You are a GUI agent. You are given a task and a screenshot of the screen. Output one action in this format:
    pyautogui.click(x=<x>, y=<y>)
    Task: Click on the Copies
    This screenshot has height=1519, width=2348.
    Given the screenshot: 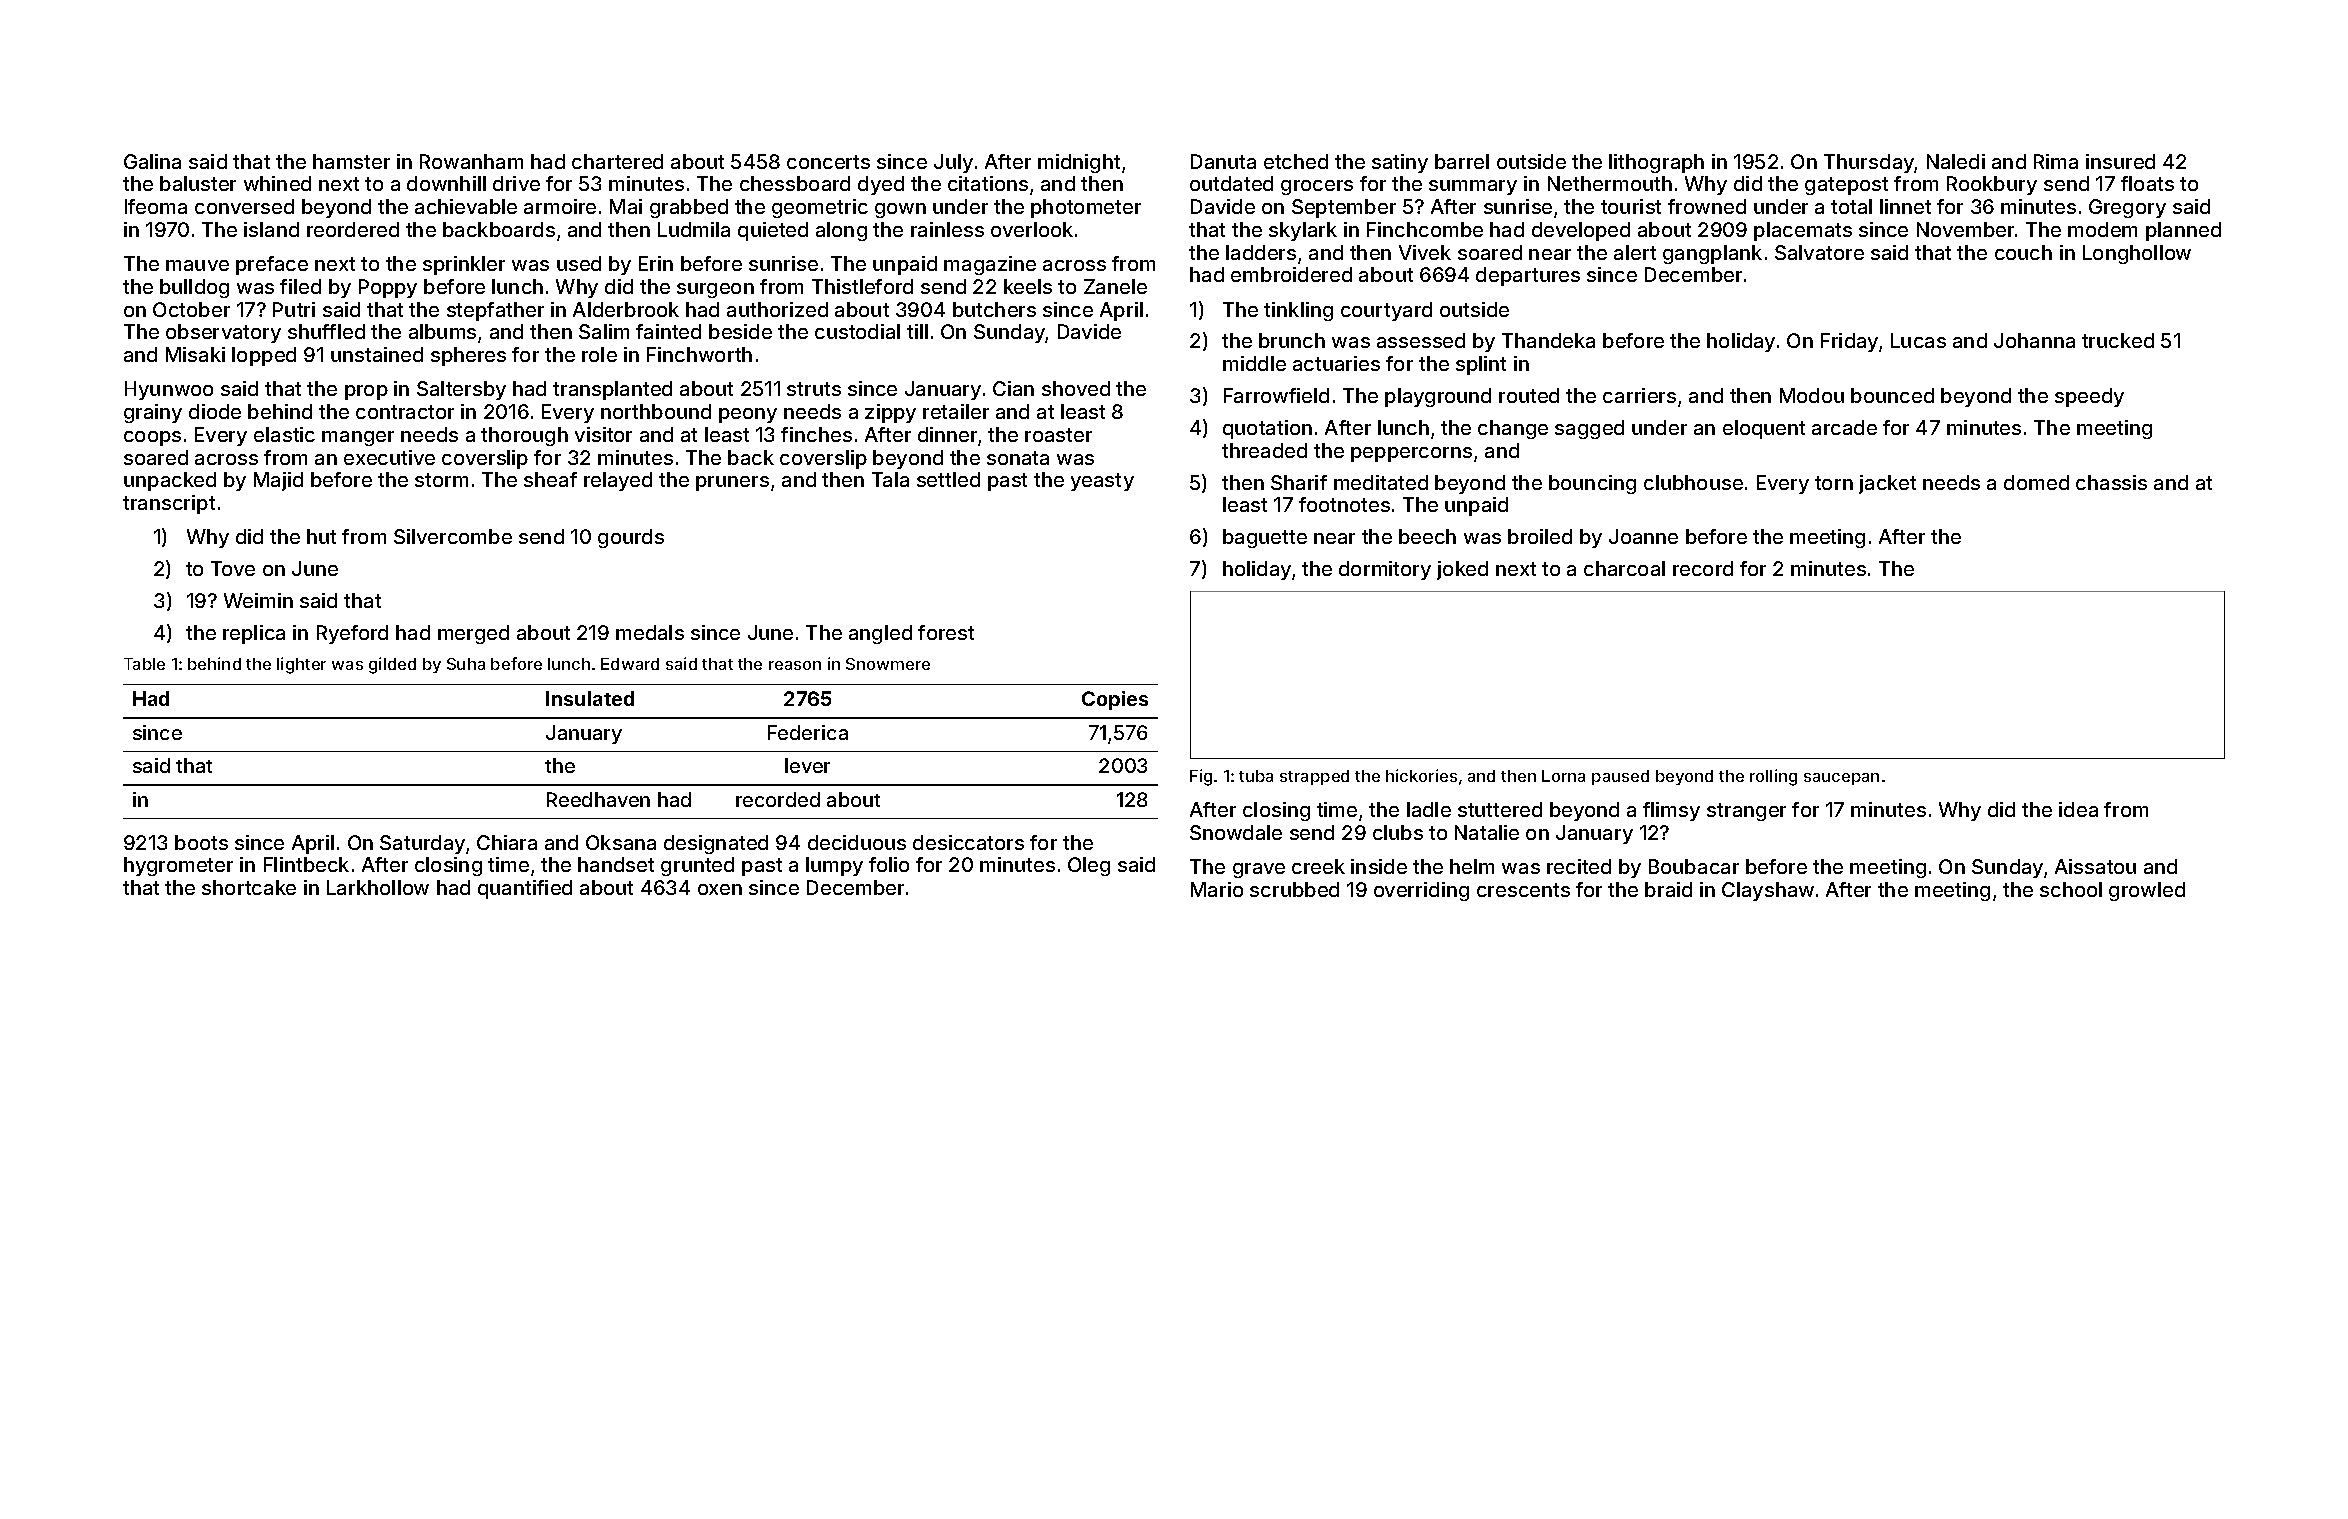 What is the action you would take?
    pyautogui.click(x=1115, y=700)
